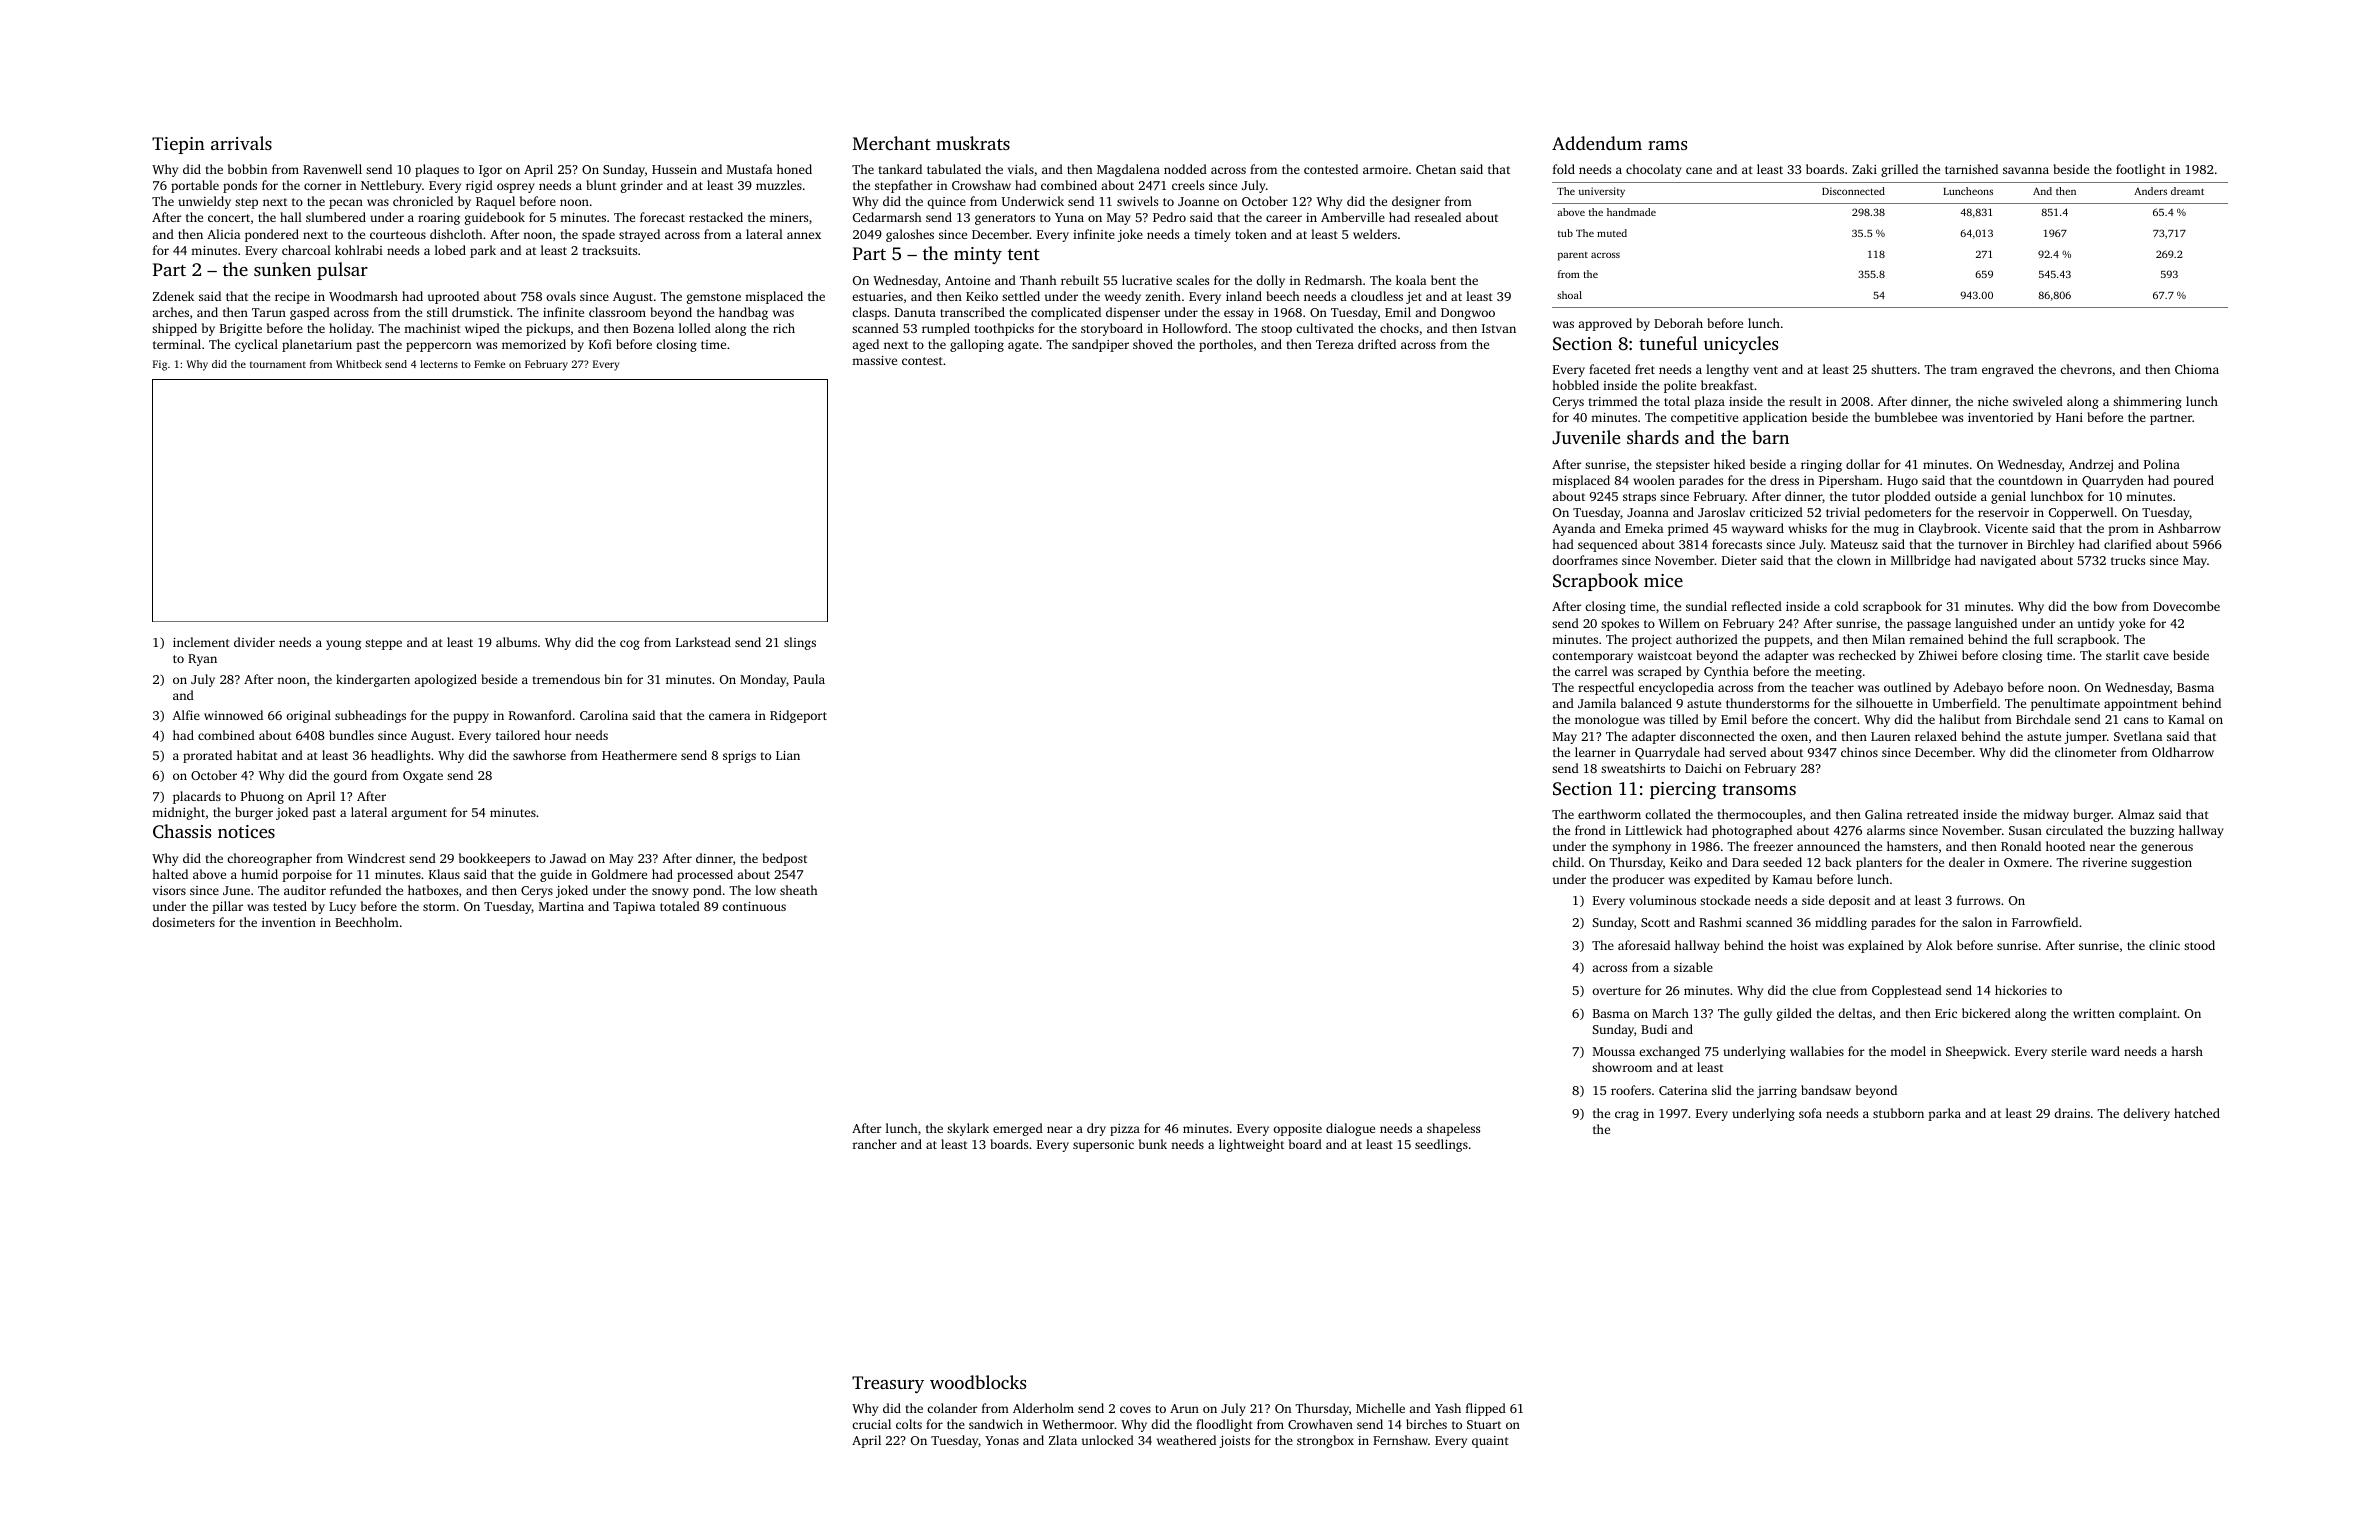 This image has height=1540, width=2380. What do you see at coordinates (1436, 169) in the image?
I see `Chetan` at bounding box center [1436, 169].
